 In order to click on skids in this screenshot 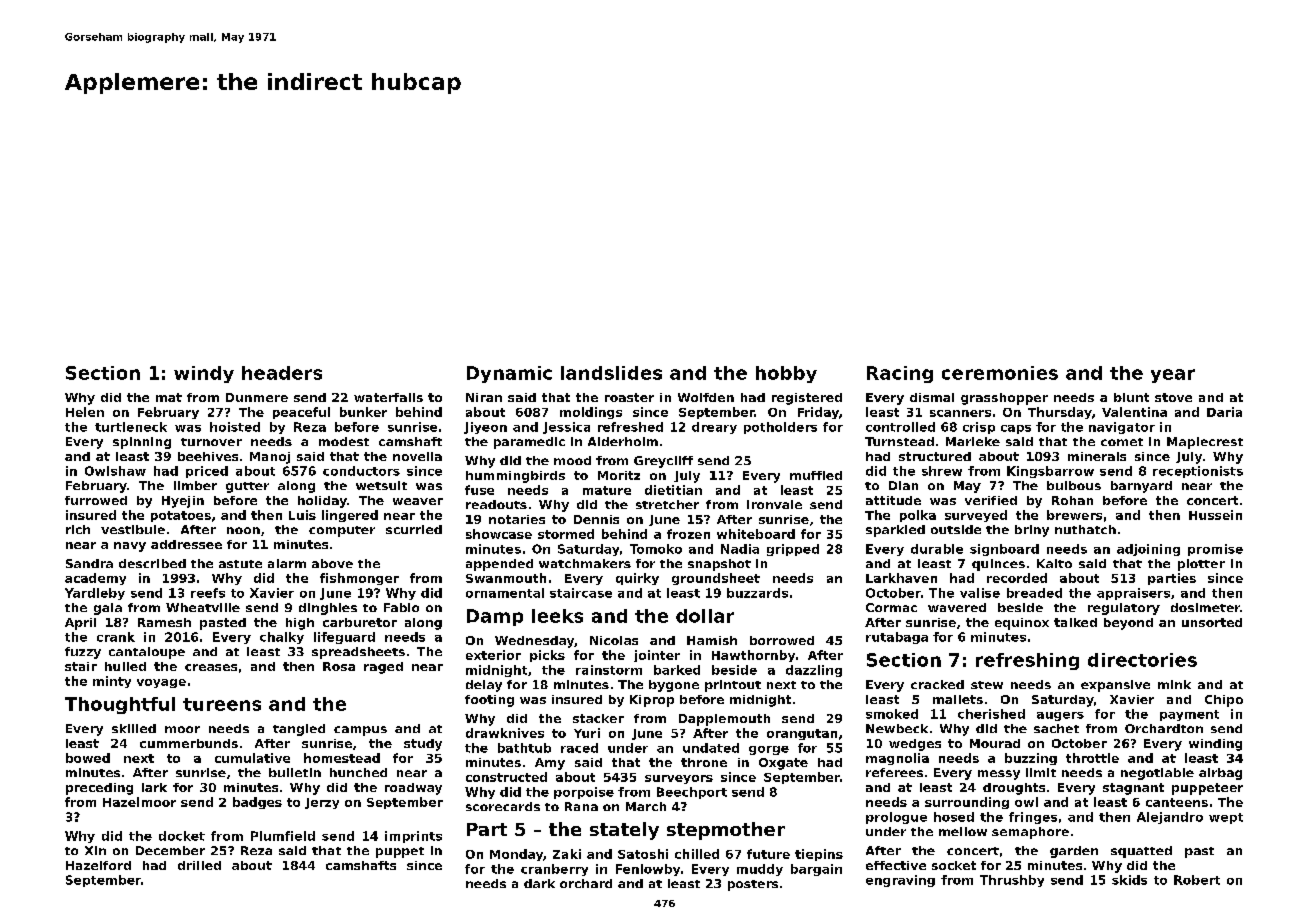, I will do `click(1129, 880)`.
